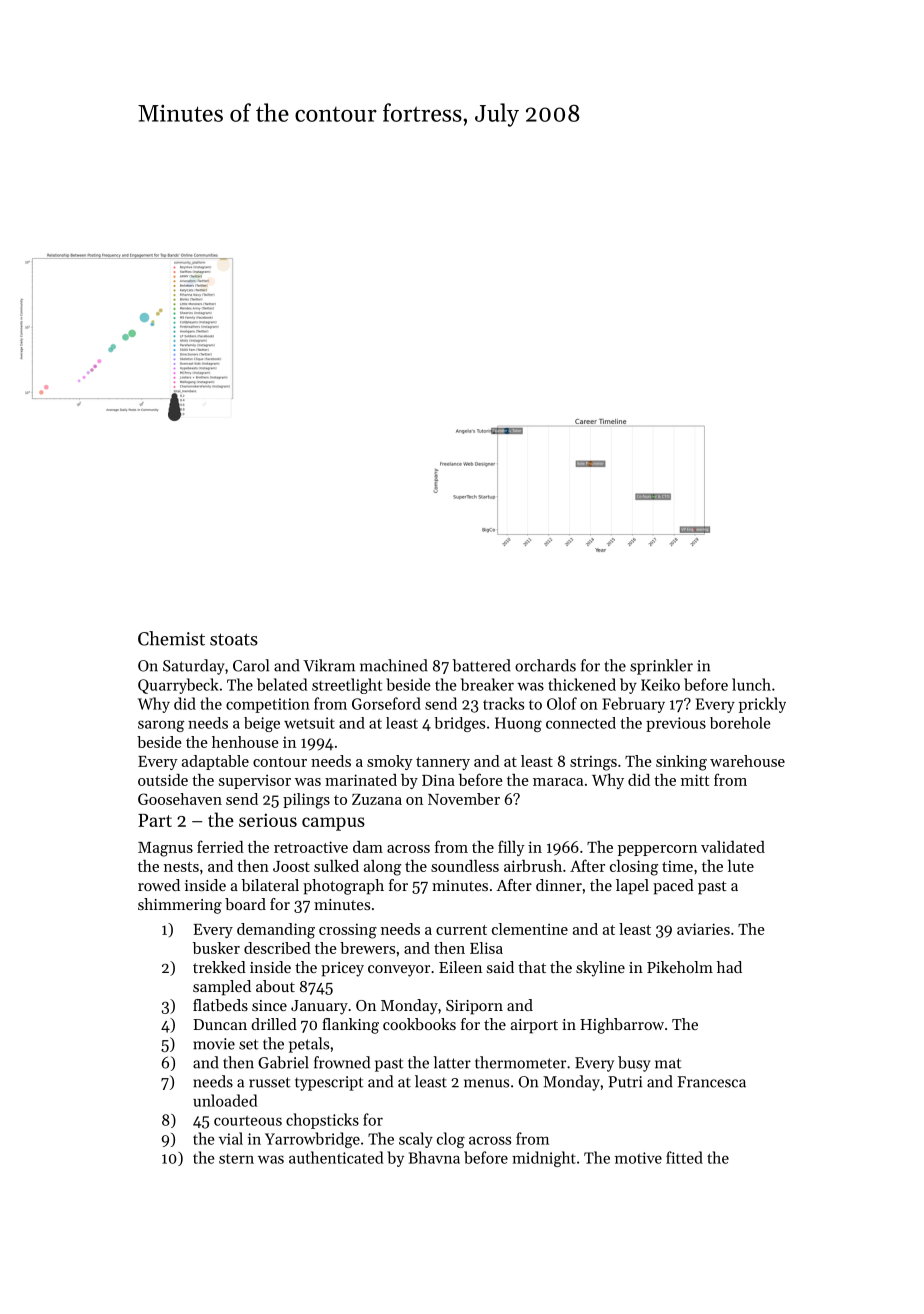  What do you see at coordinates (394, 665) in the screenshot?
I see `machined` at bounding box center [394, 665].
